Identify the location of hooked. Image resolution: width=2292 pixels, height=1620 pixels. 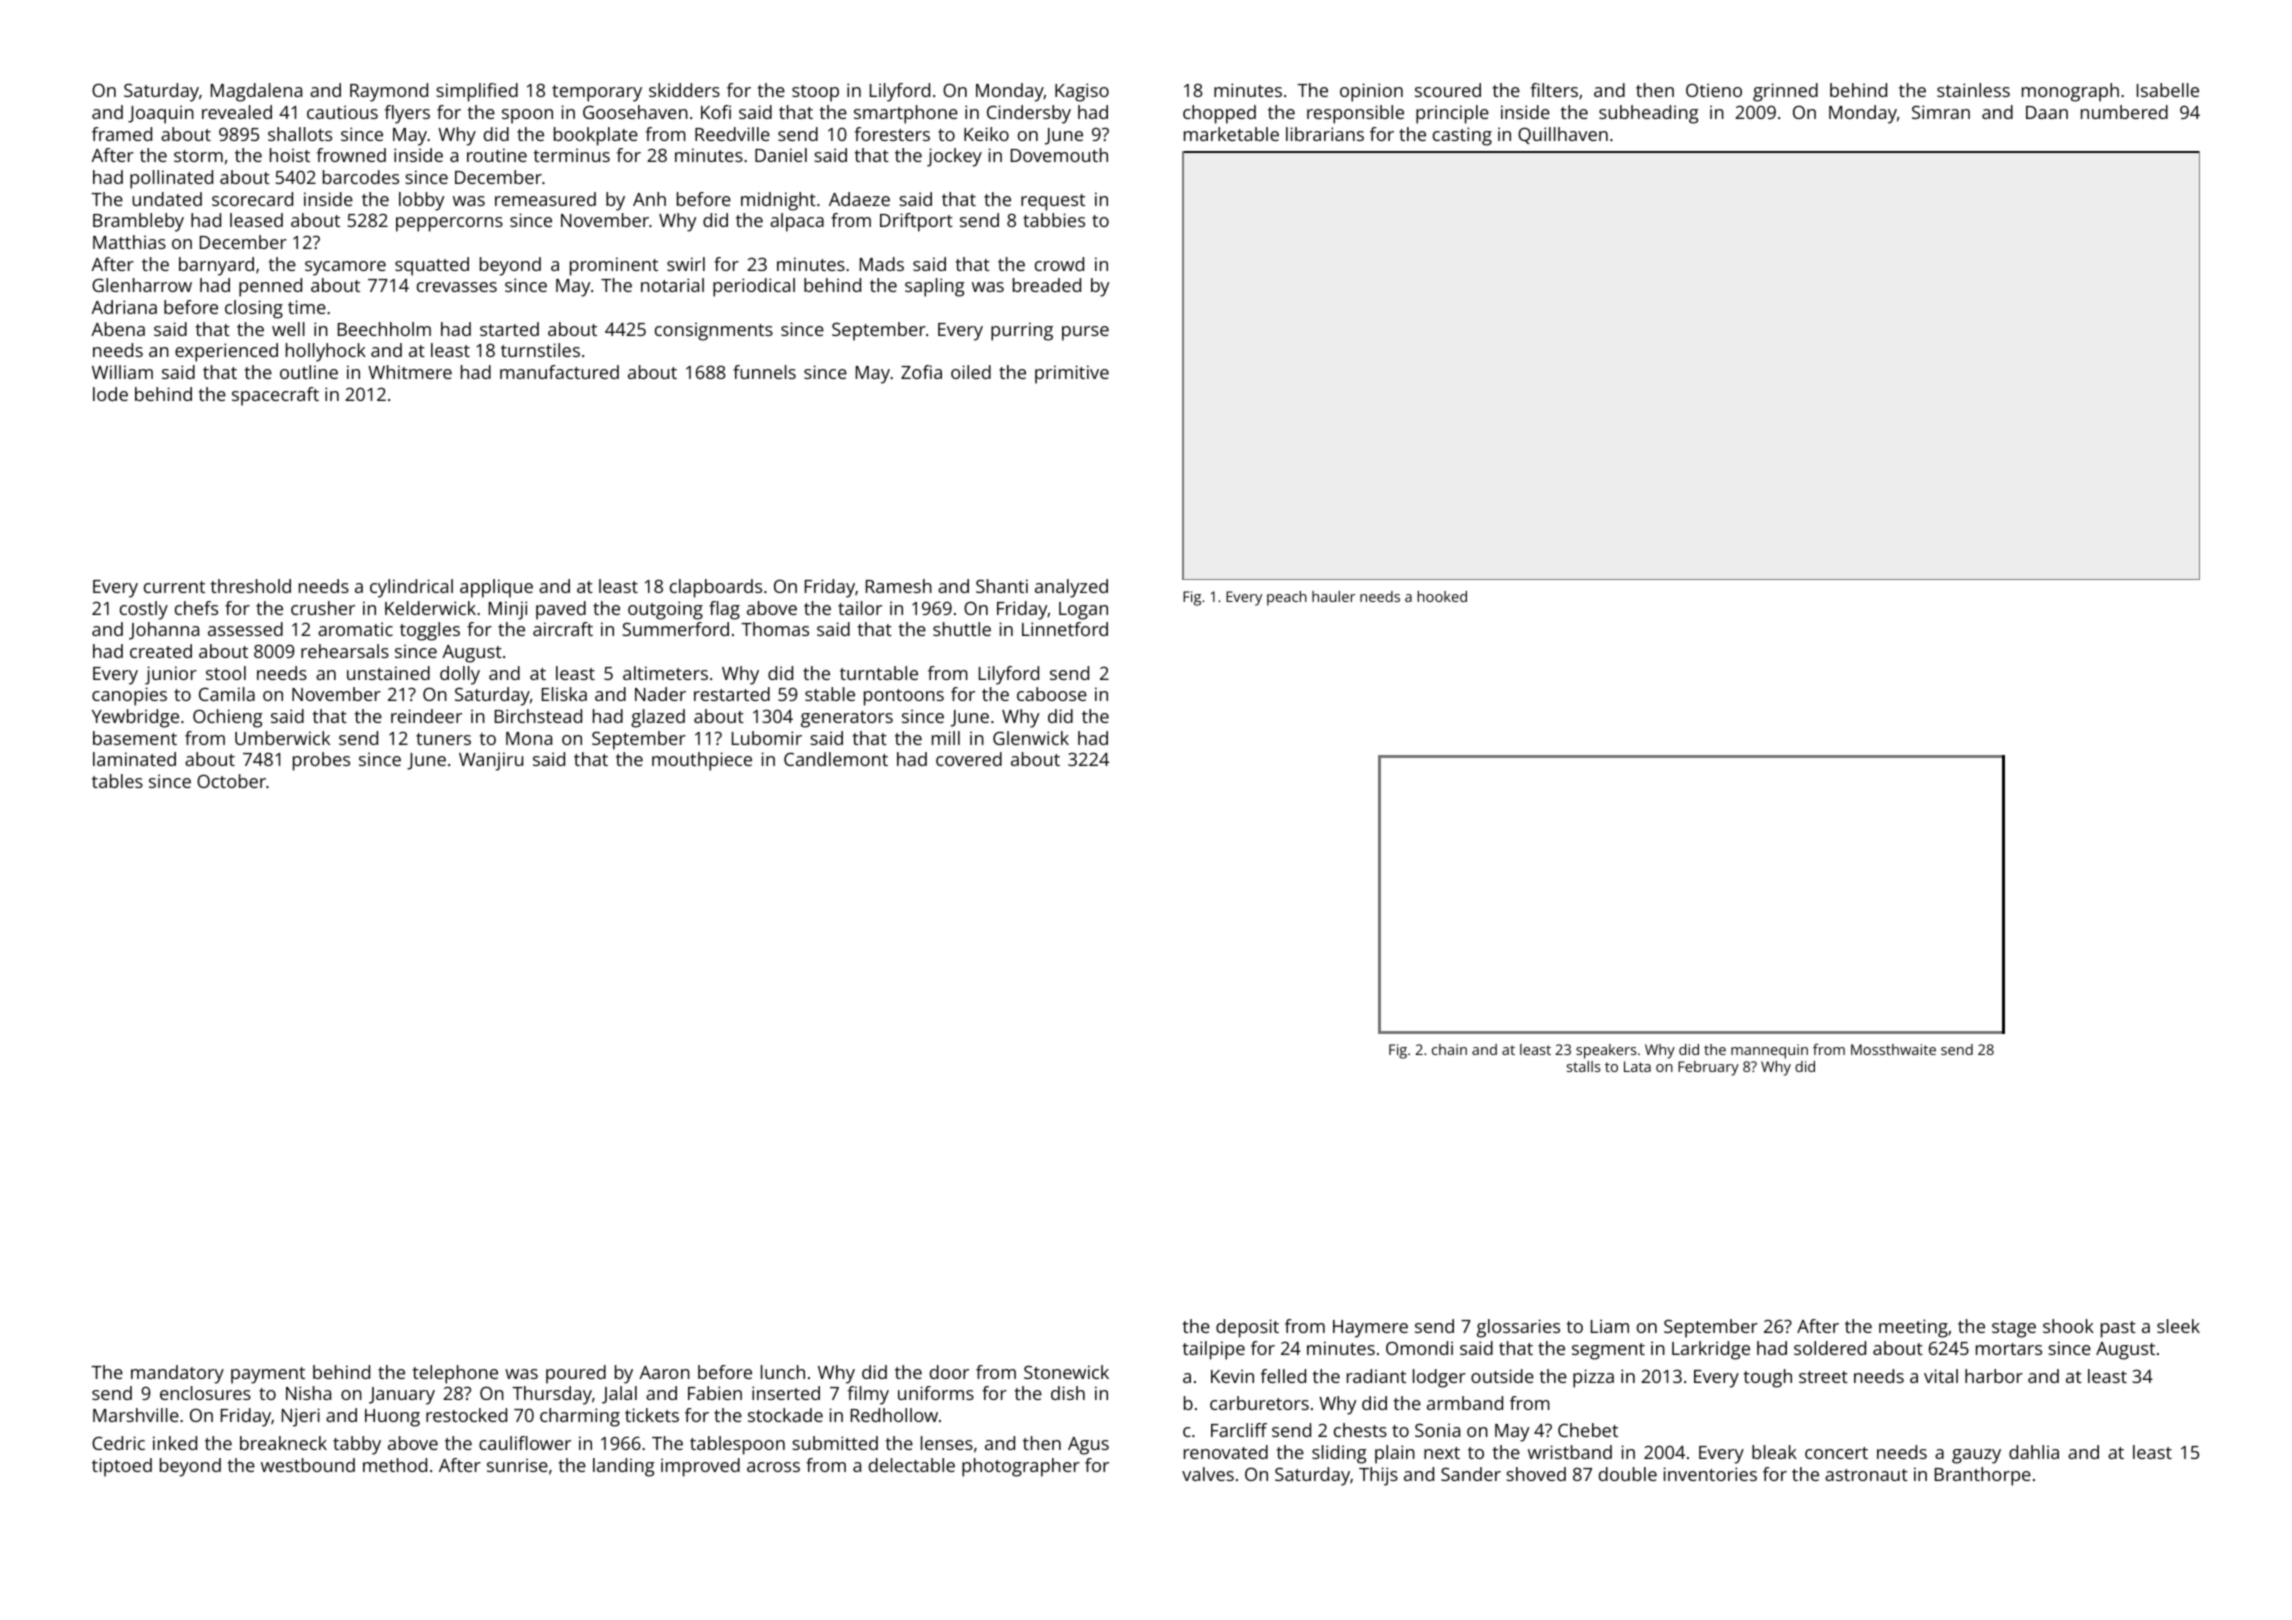
(1442, 596).
